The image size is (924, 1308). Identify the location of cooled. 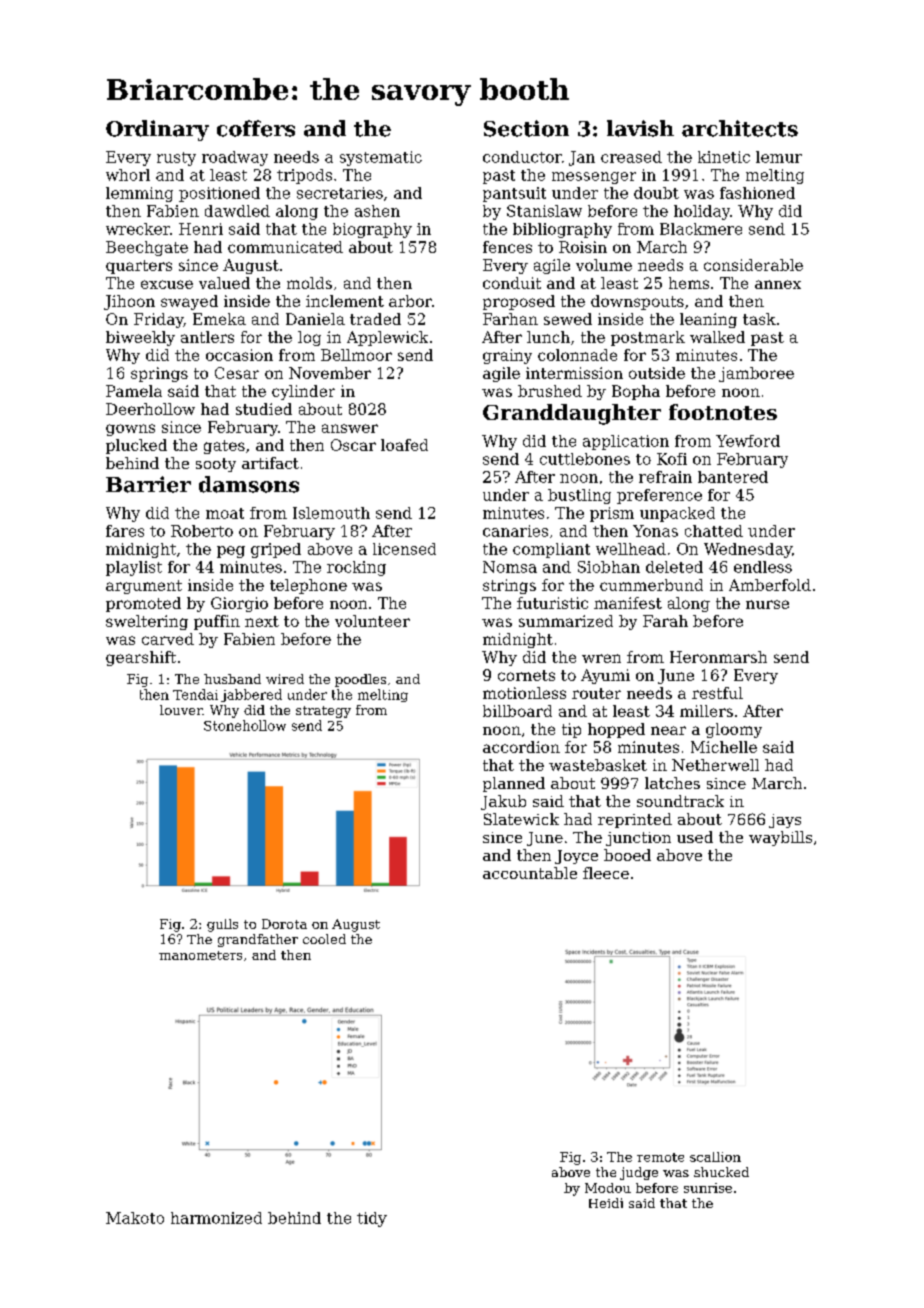
(324, 939).
